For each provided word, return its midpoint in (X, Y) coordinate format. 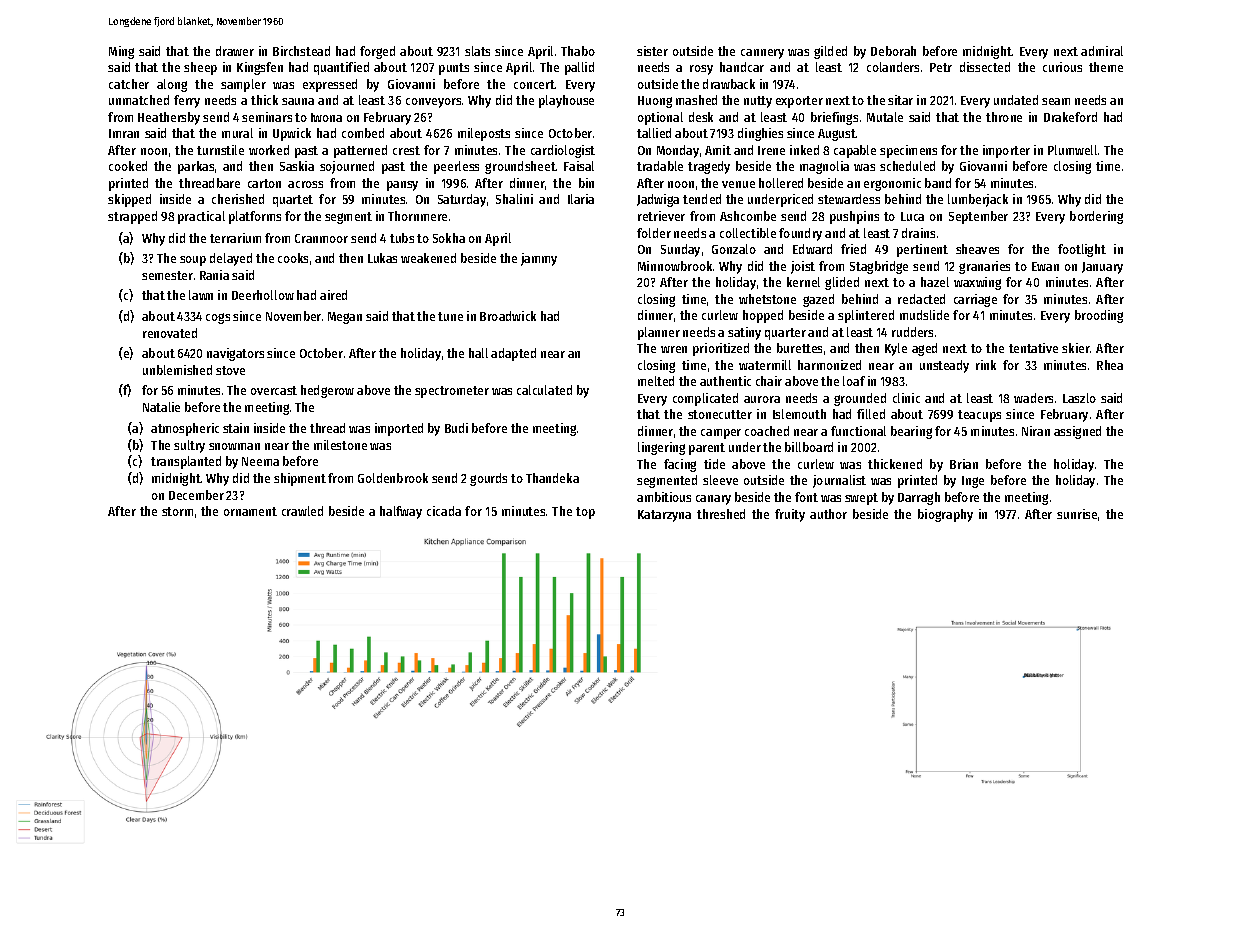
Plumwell (1072, 150)
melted (656, 381)
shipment (300, 479)
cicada (444, 511)
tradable (660, 166)
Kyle (896, 349)
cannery (762, 54)
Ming (121, 52)
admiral (1102, 51)
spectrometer (452, 392)
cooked (128, 166)
